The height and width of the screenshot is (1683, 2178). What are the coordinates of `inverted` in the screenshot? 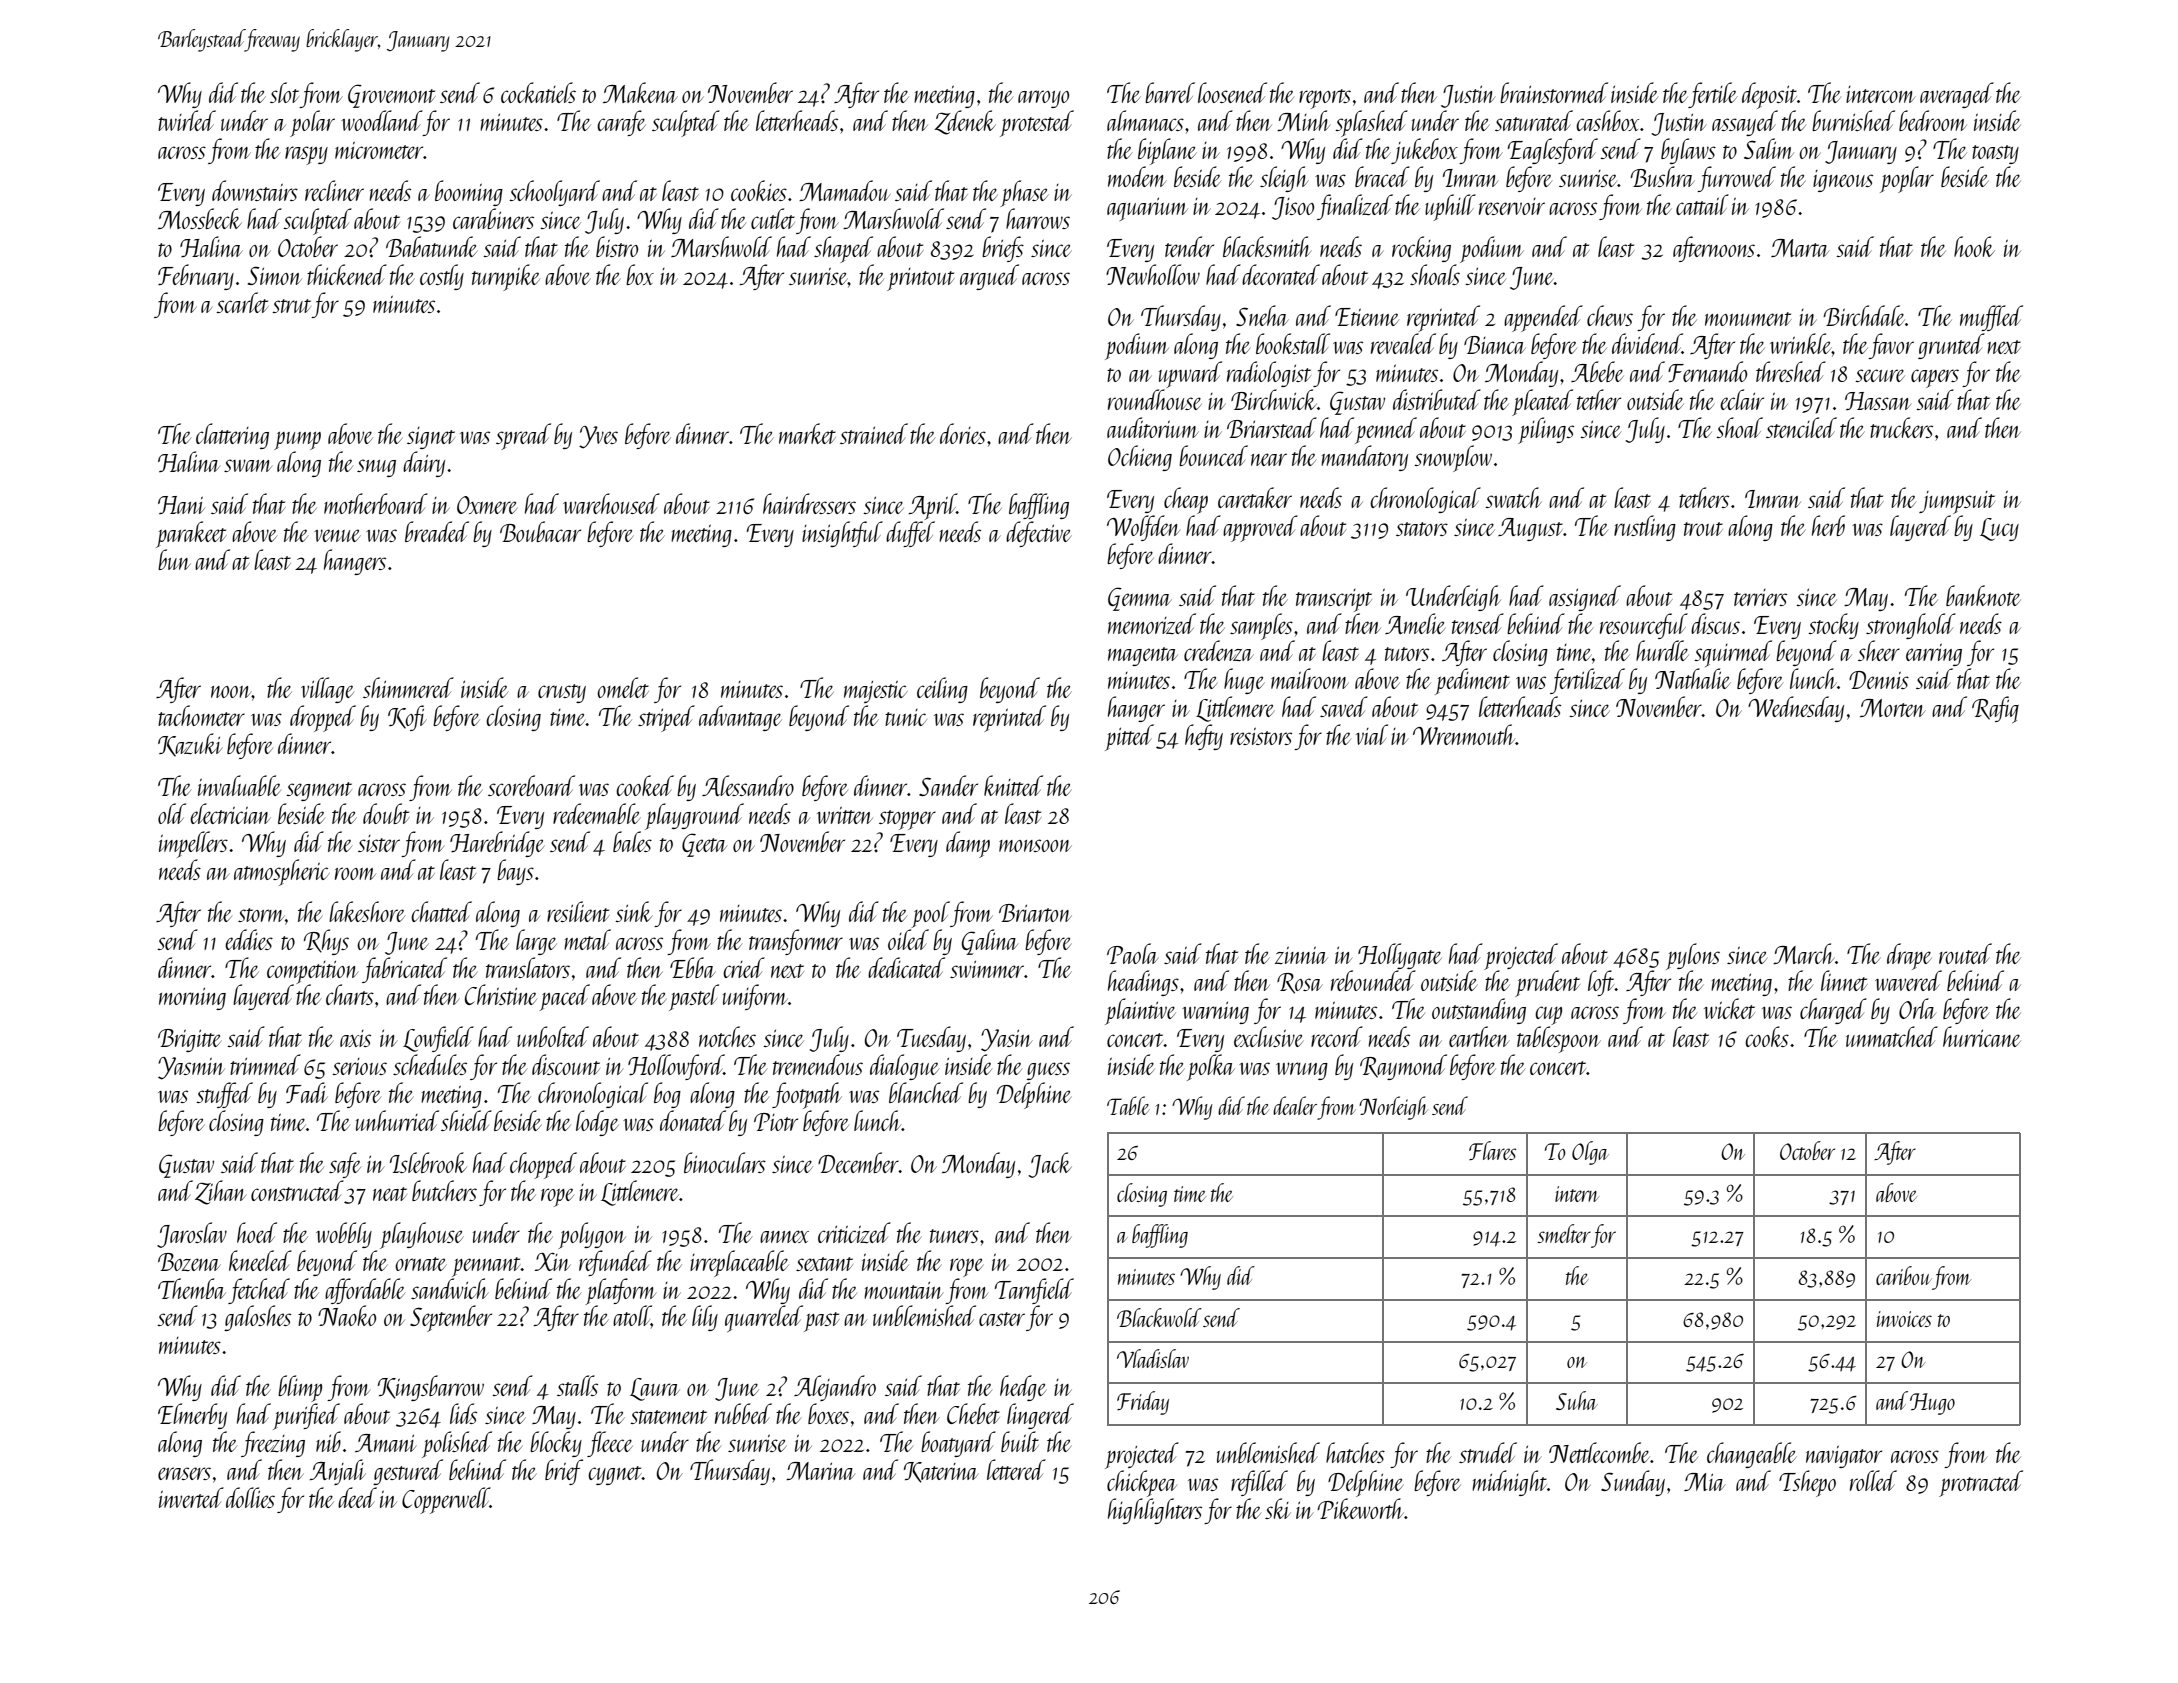 It's located at (191, 1497).
